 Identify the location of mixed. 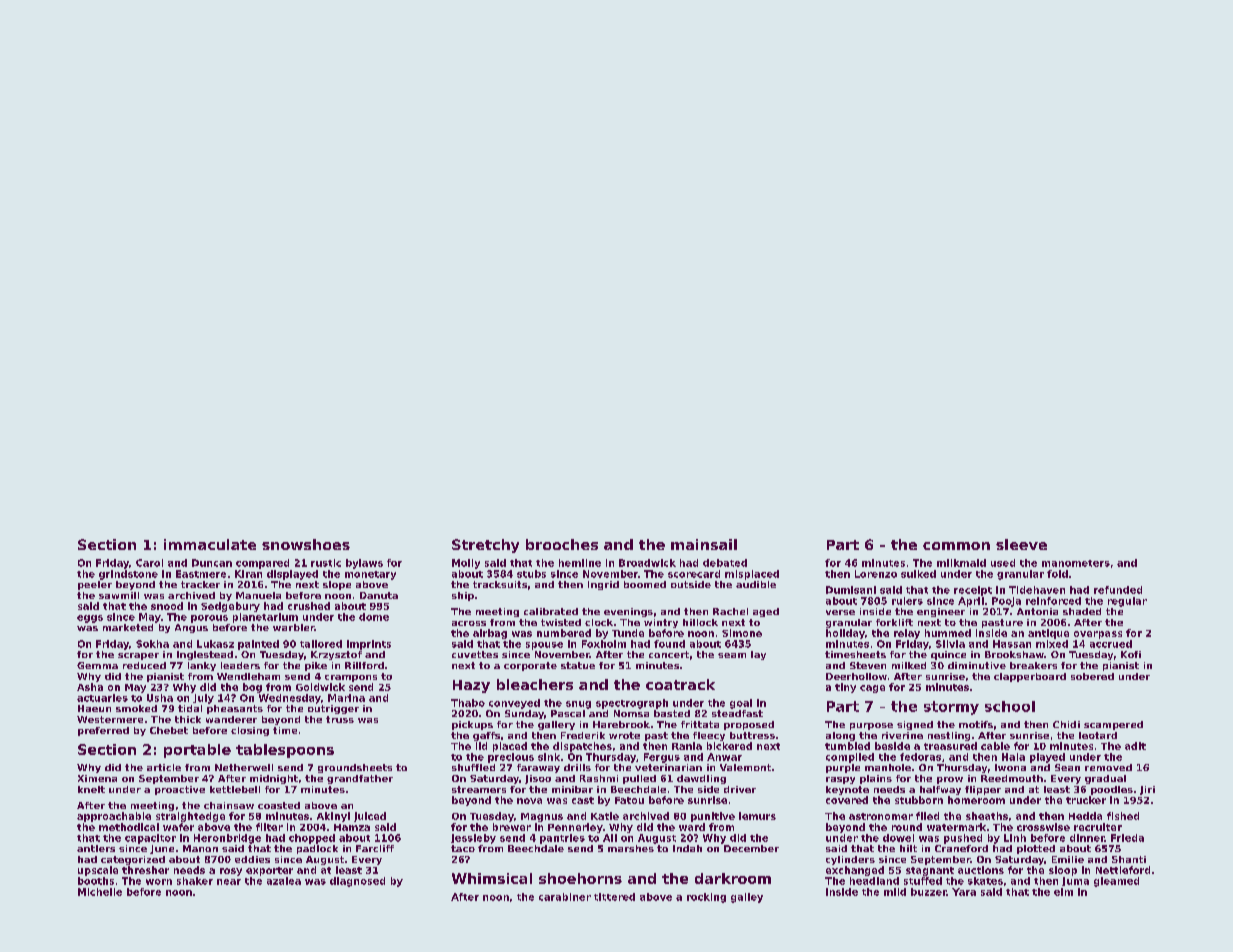
(1052, 644).
